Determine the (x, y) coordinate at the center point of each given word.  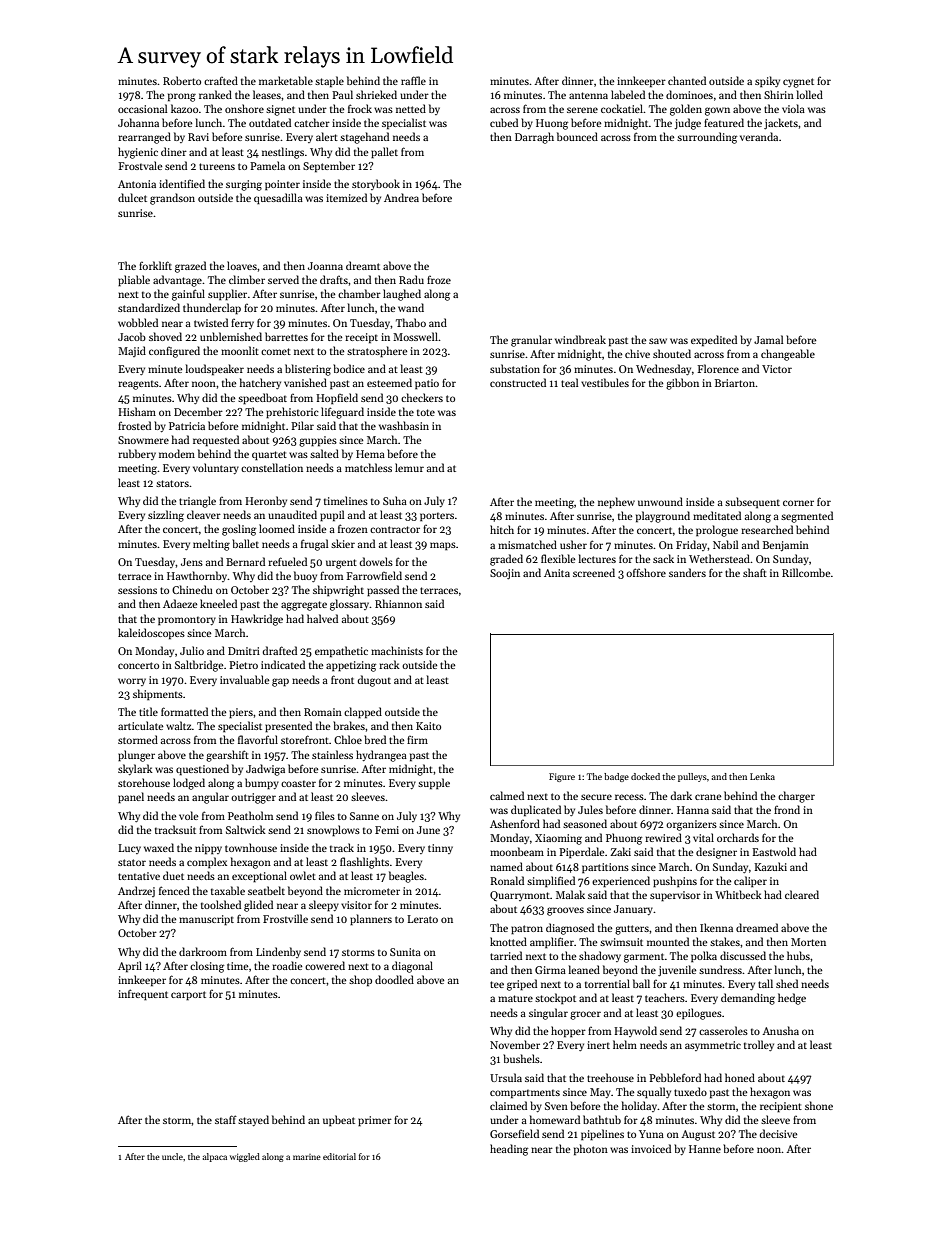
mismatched (527, 544)
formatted (184, 711)
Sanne (364, 816)
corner (798, 503)
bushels (521, 1058)
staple (329, 81)
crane (708, 797)
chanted (687, 80)
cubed (504, 122)
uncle (172, 1156)
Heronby (266, 501)
